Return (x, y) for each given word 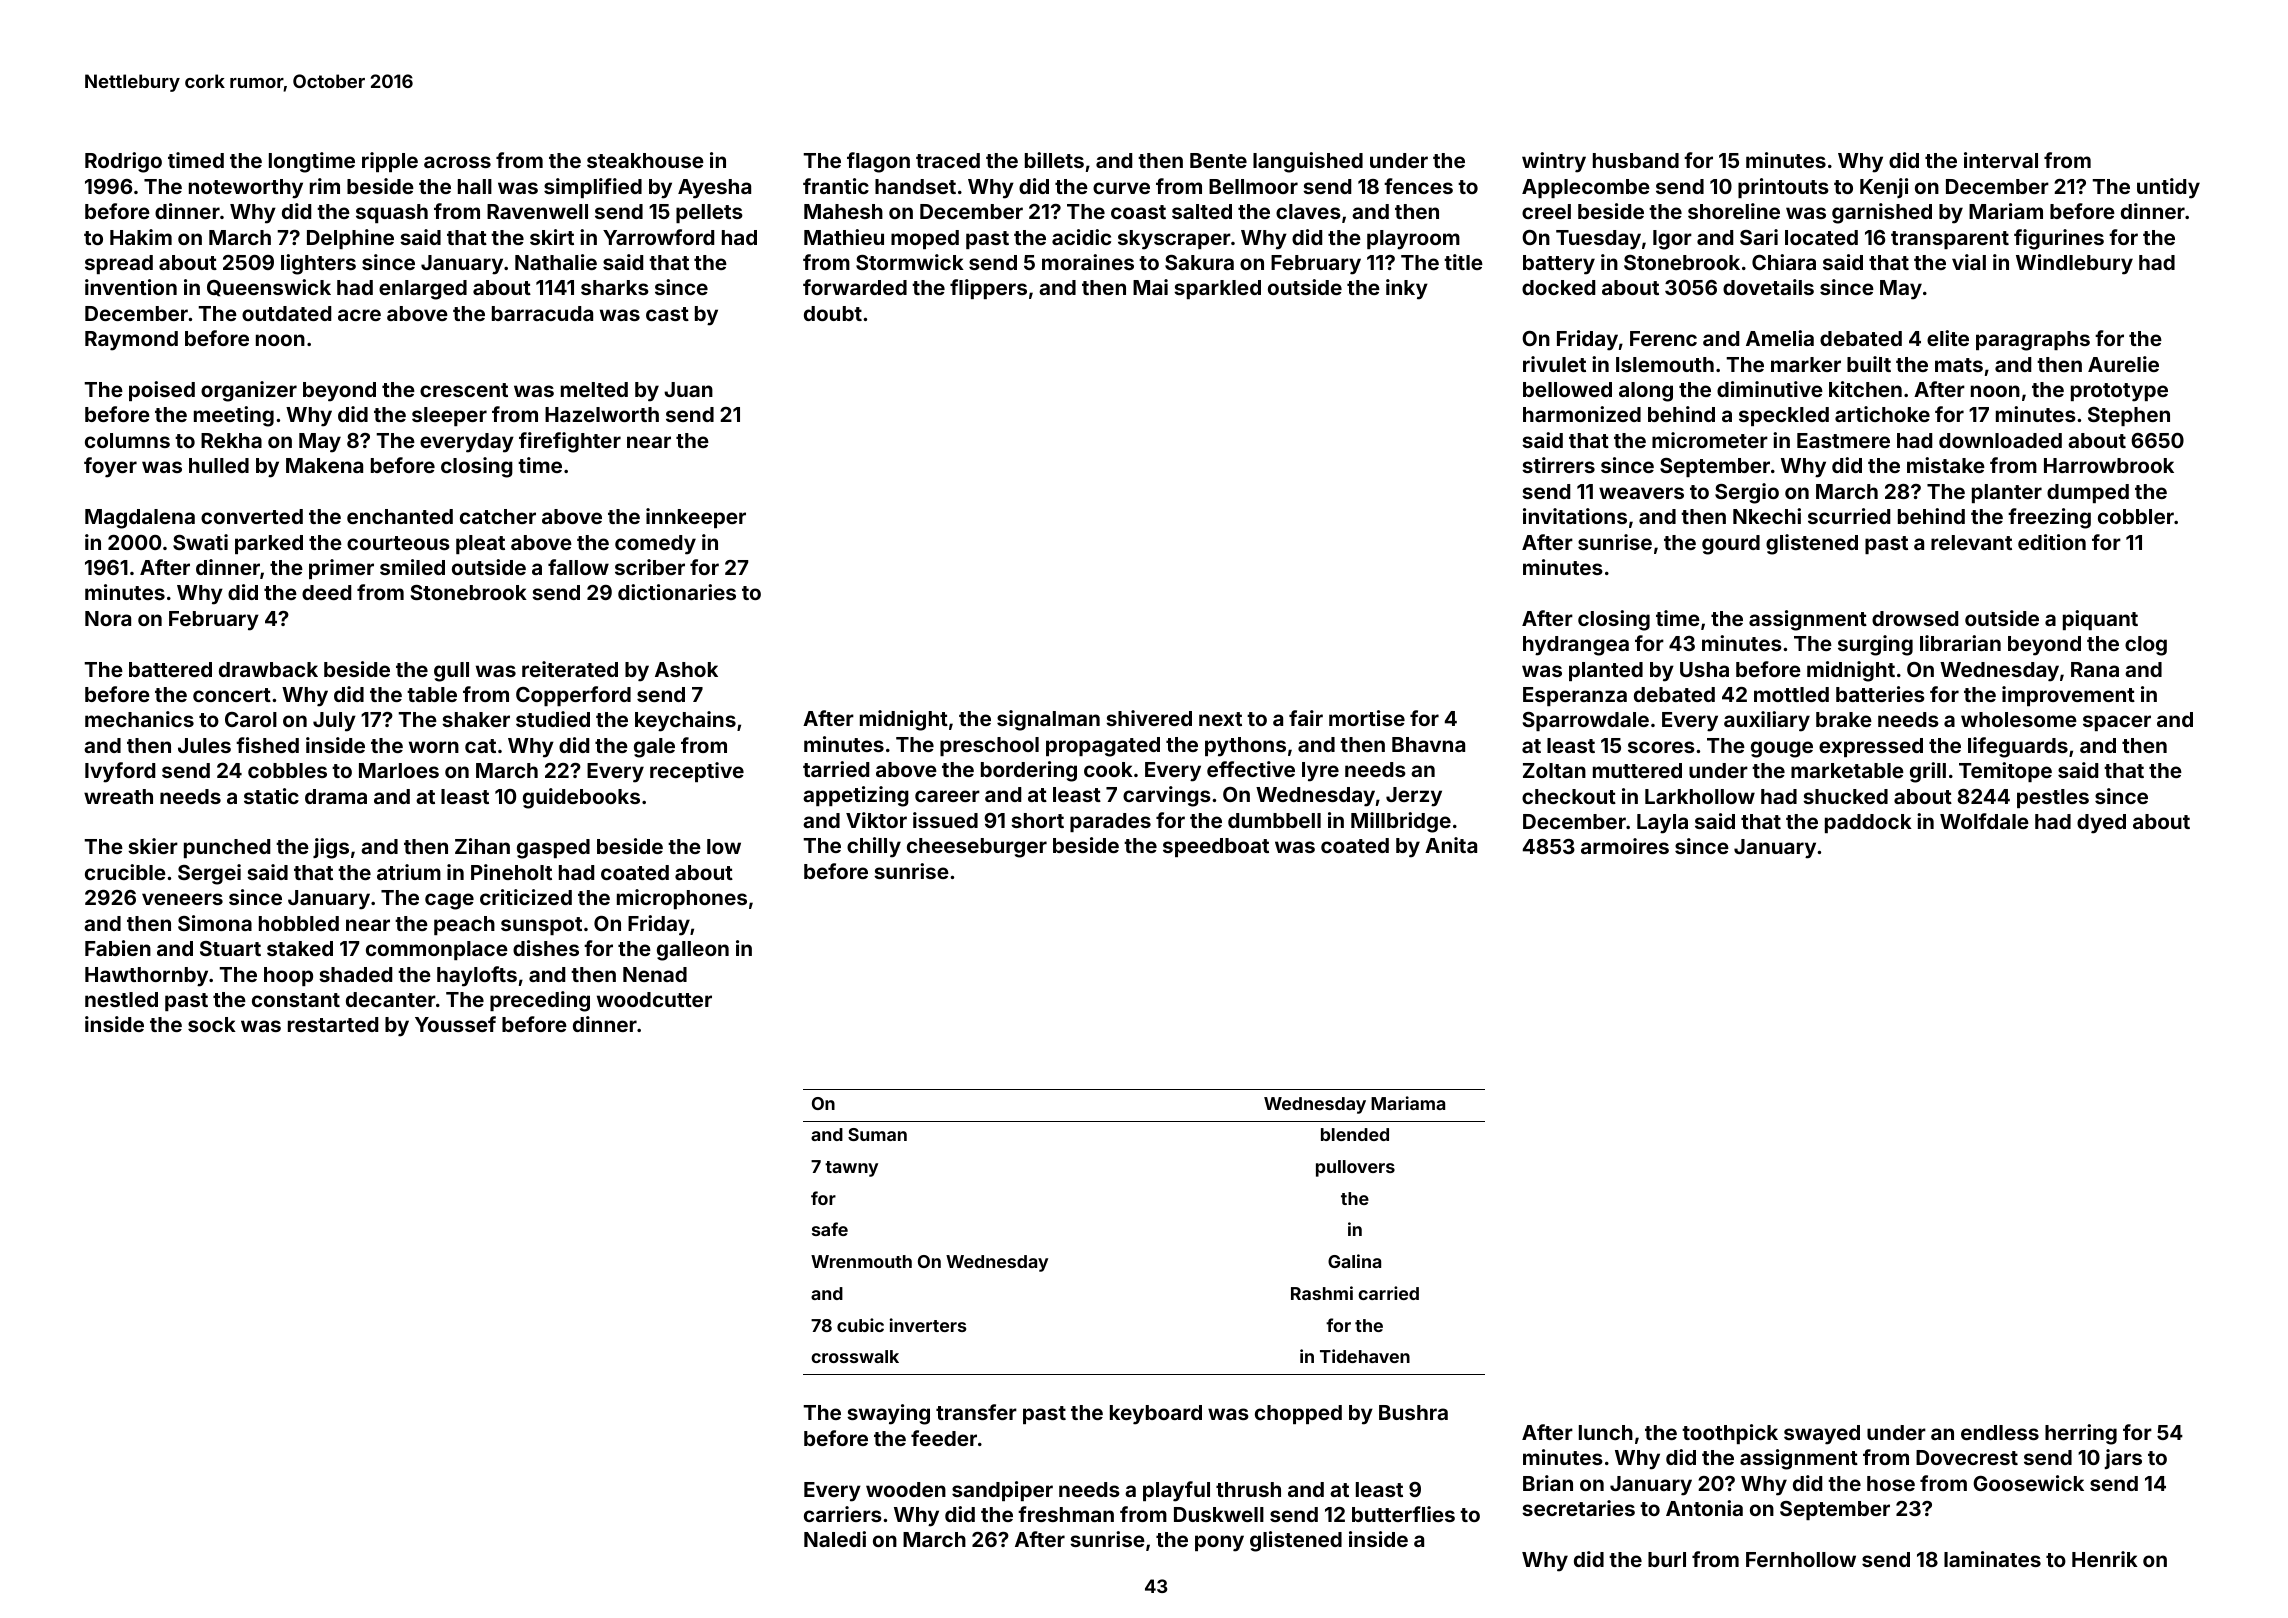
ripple (390, 162)
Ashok (686, 669)
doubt (833, 313)
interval (2001, 160)
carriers (843, 1514)
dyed (2101, 824)
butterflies (1403, 1514)
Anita (1451, 845)
